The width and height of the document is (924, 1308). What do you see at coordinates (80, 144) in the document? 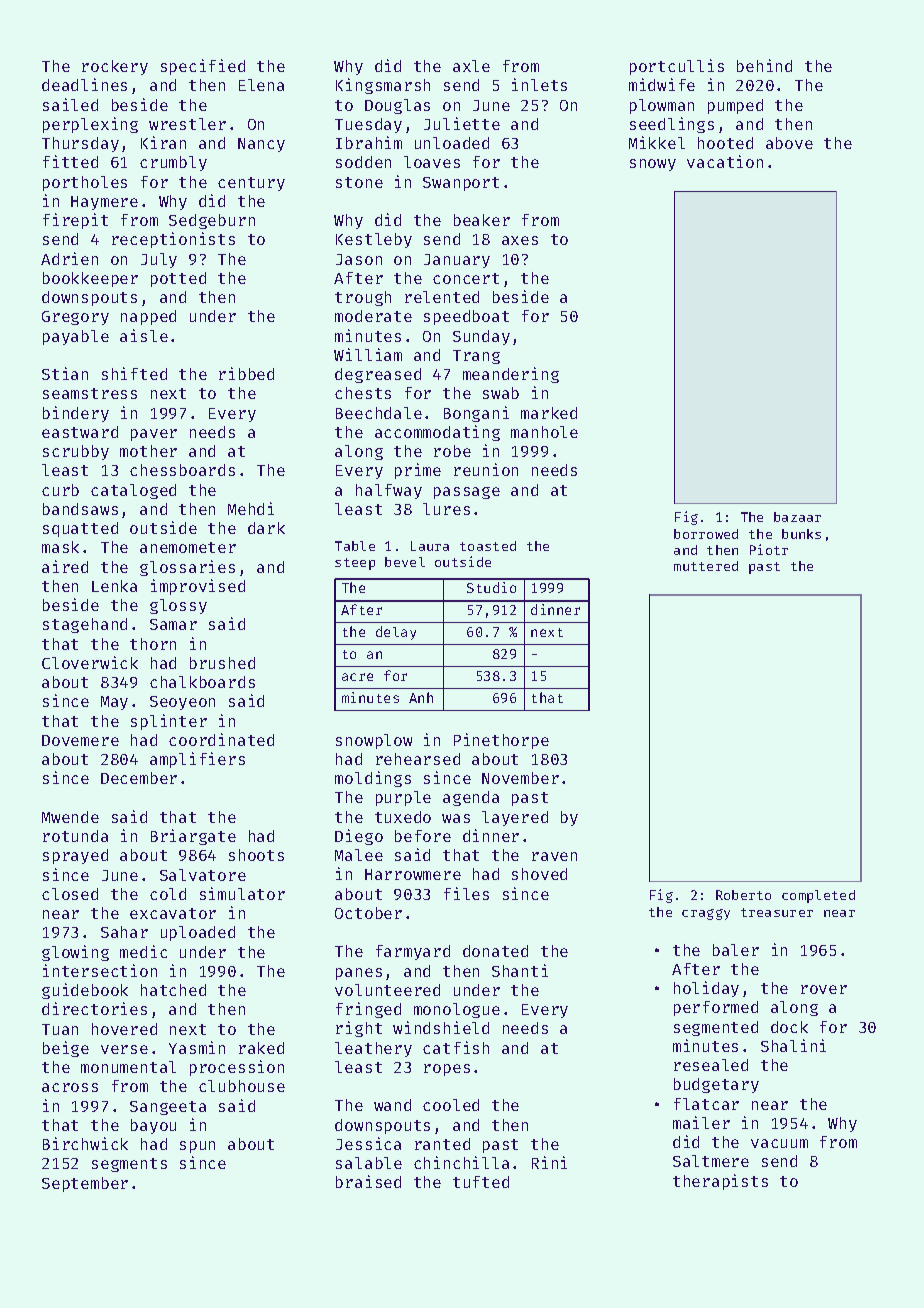
I see `Thursday` at bounding box center [80, 144].
